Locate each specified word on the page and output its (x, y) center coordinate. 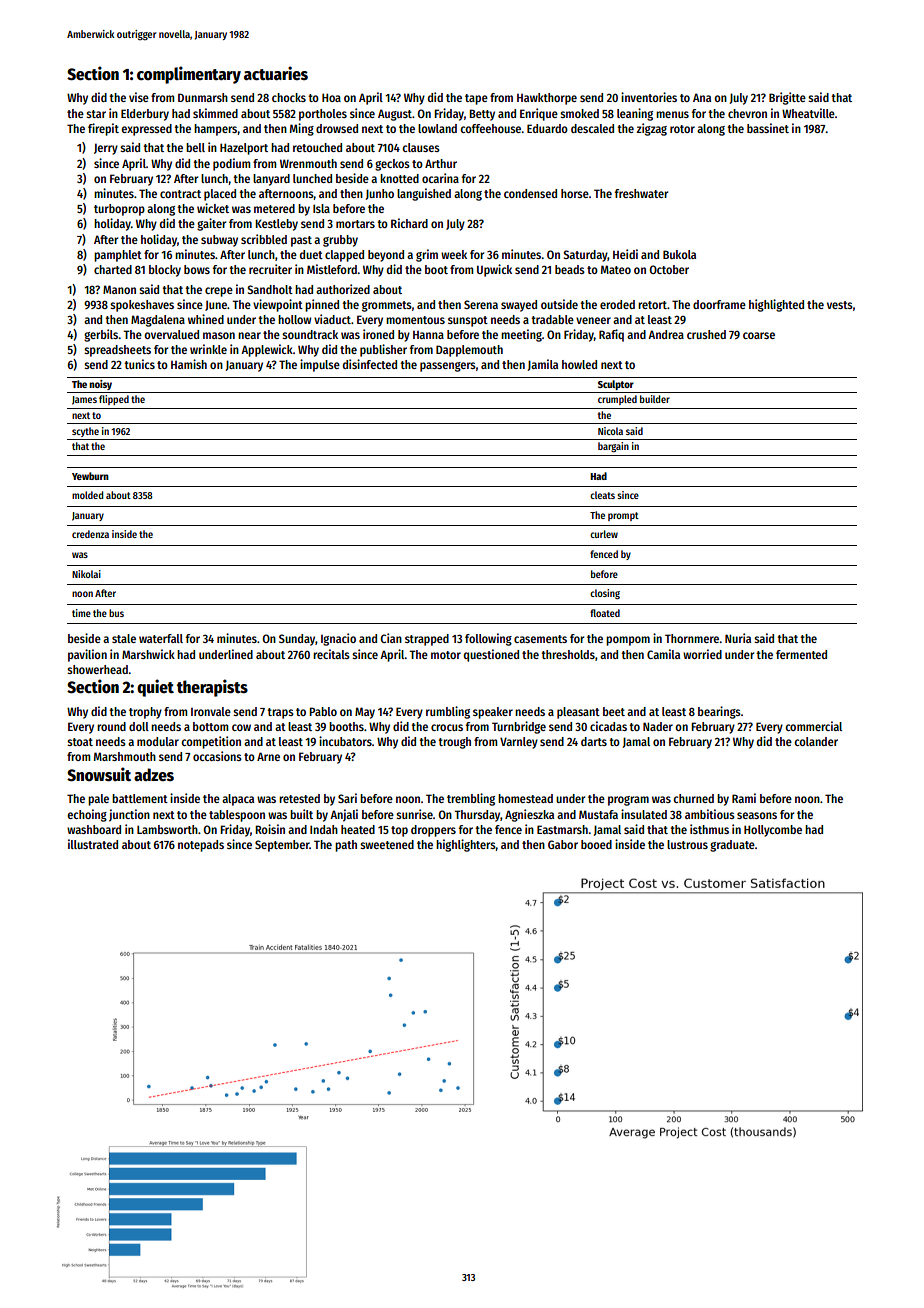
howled (579, 364)
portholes (323, 115)
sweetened (387, 844)
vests (840, 305)
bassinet (768, 128)
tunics (139, 364)
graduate (732, 846)
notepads (201, 846)
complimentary (189, 75)
